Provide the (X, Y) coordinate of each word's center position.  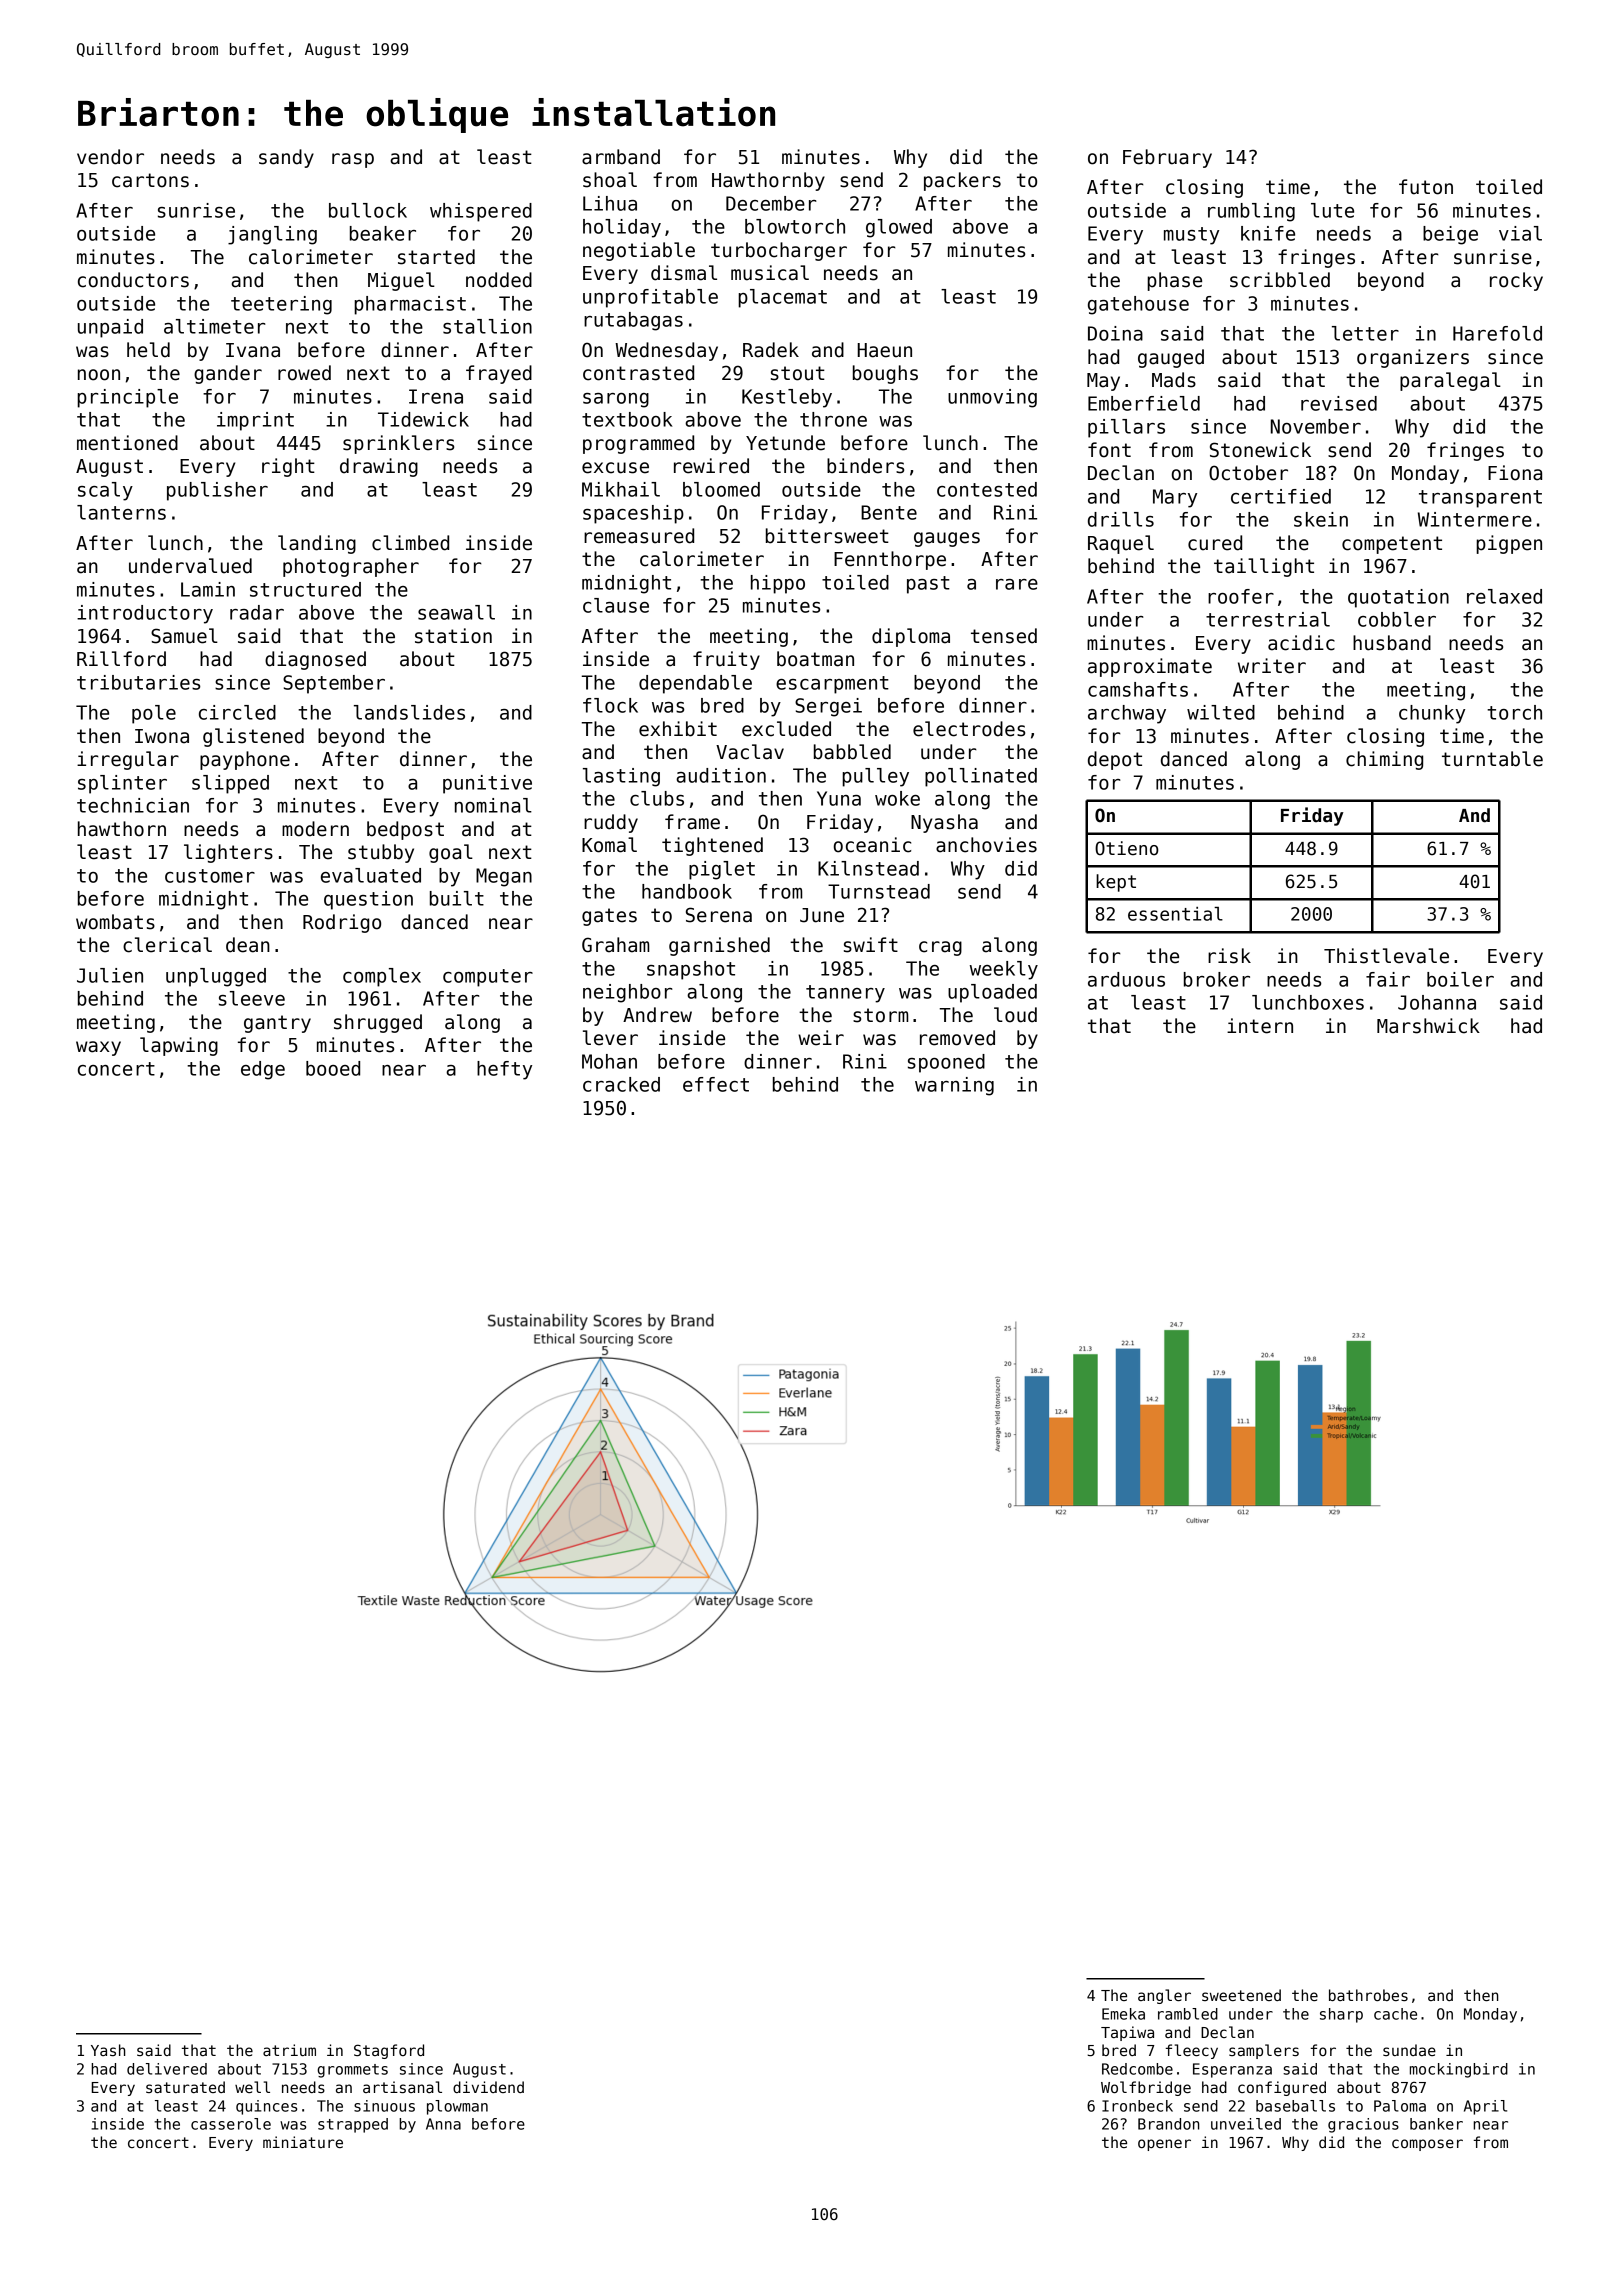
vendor (110, 157)
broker (1217, 979)
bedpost (405, 830)
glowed (899, 228)
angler (1164, 1996)
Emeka (1123, 2014)
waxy (98, 1048)
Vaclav (750, 752)
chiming (1384, 760)
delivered (167, 2069)
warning (954, 1086)
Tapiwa (1127, 2033)
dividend (488, 2087)
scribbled (1280, 280)
